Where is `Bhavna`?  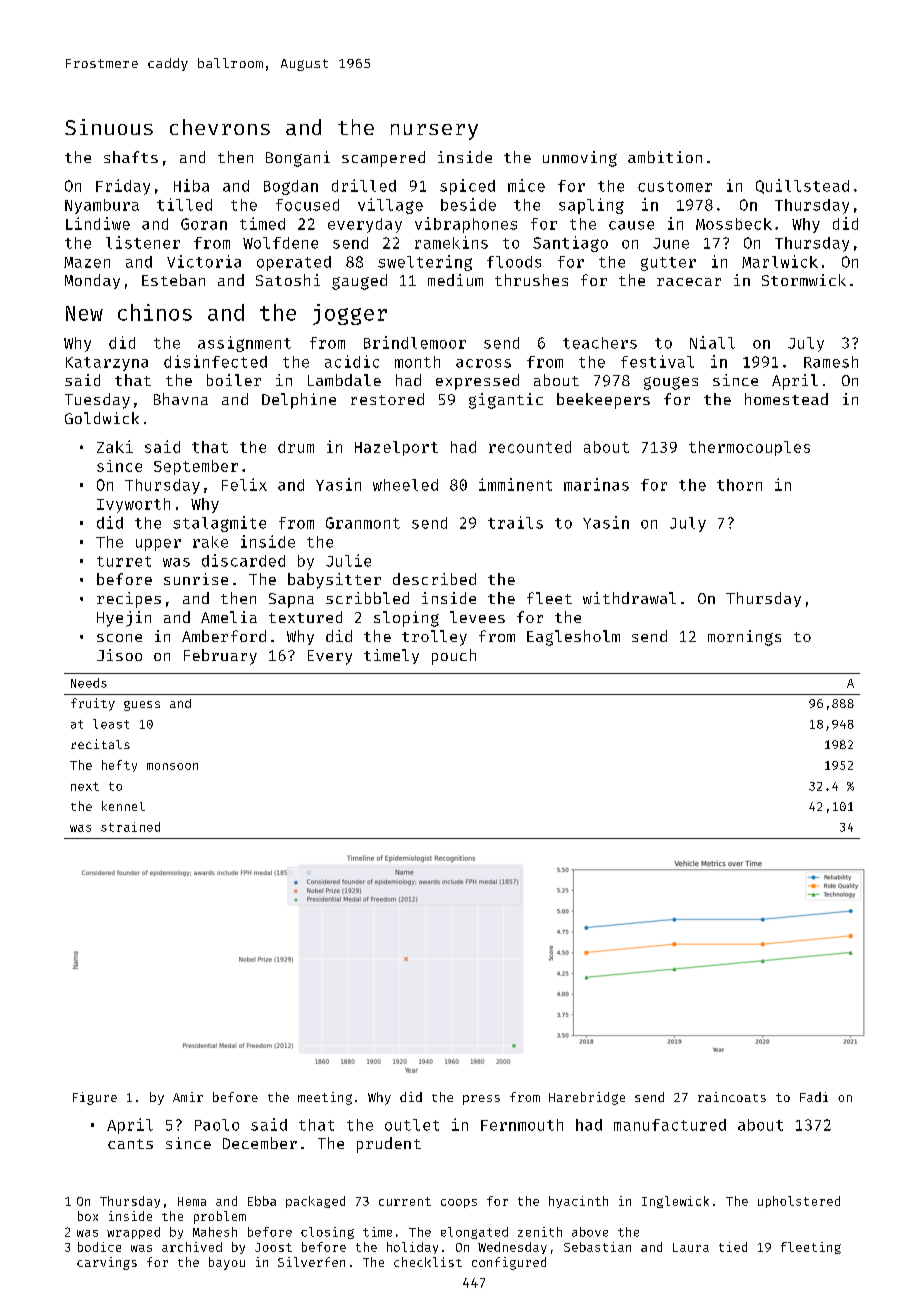
Bhavna is located at coordinates (181, 399).
